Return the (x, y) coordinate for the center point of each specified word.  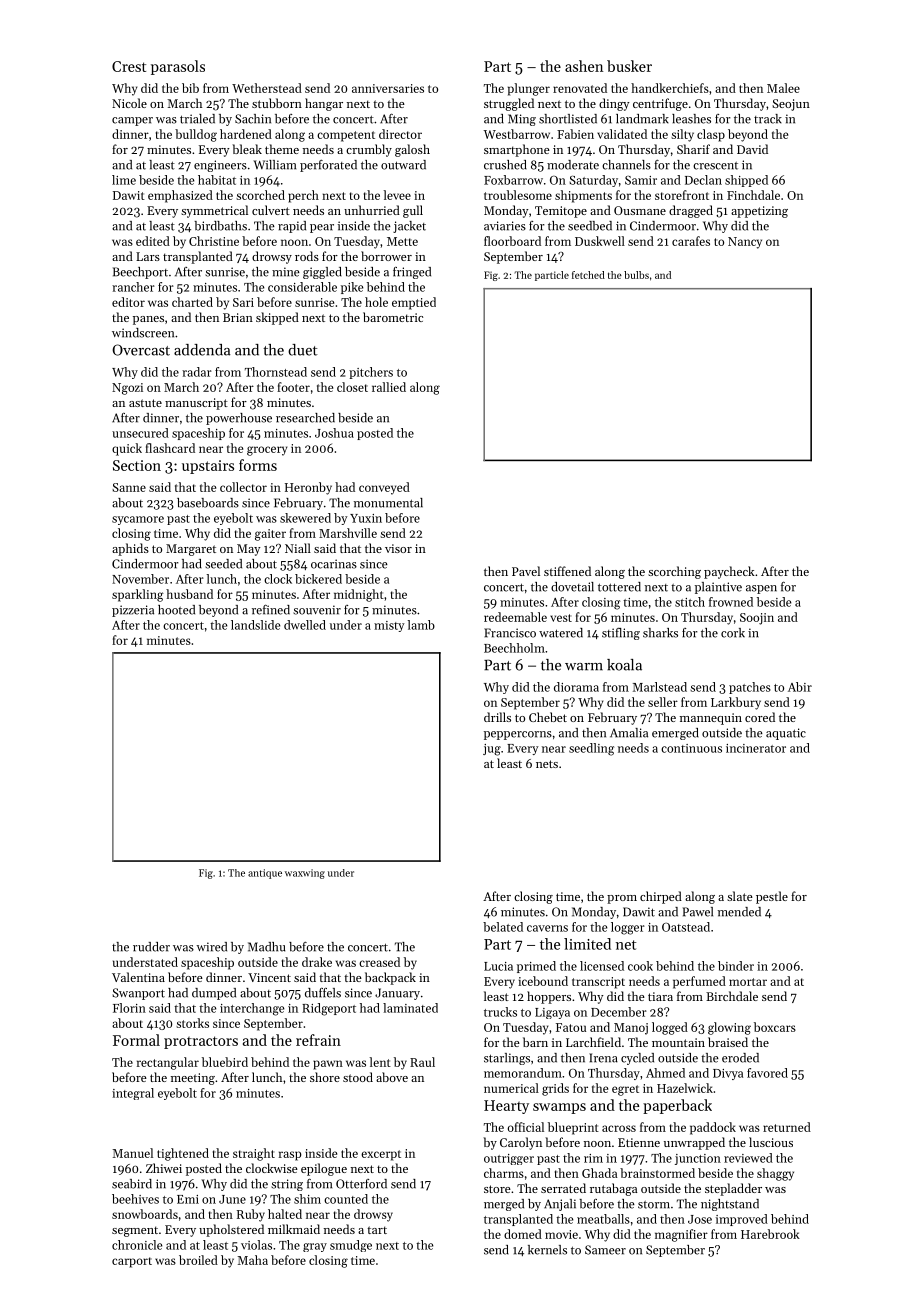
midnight (359, 595)
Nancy (745, 243)
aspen (761, 589)
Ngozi (127, 389)
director (400, 134)
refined (271, 610)
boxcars (775, 1027)
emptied (414, 303)
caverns (547, 928)
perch (303, 196)
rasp (290, 1156)
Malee (783, 88)
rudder (151, 947)
